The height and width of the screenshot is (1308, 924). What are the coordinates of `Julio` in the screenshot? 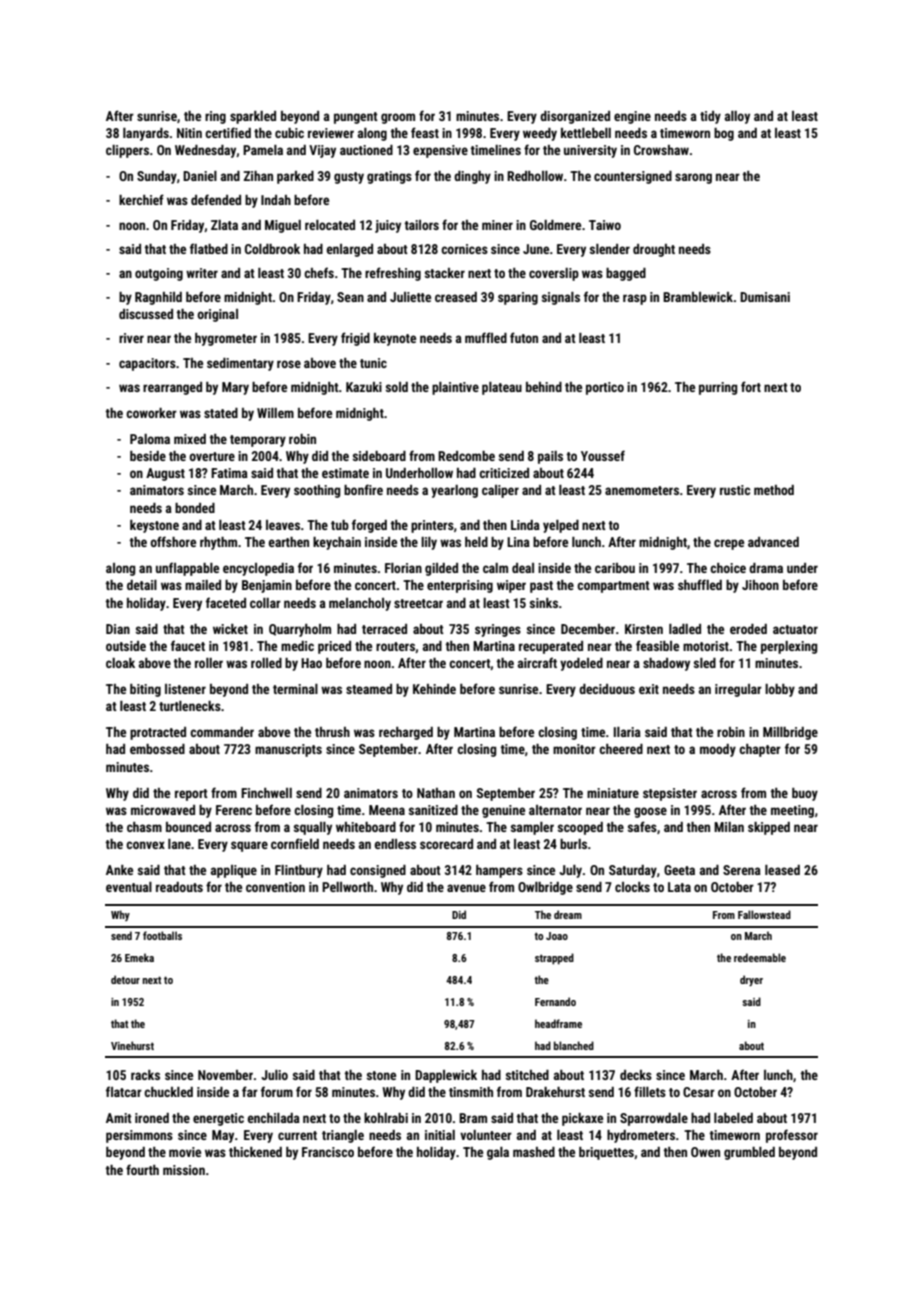 It's located at (274, 1075).
